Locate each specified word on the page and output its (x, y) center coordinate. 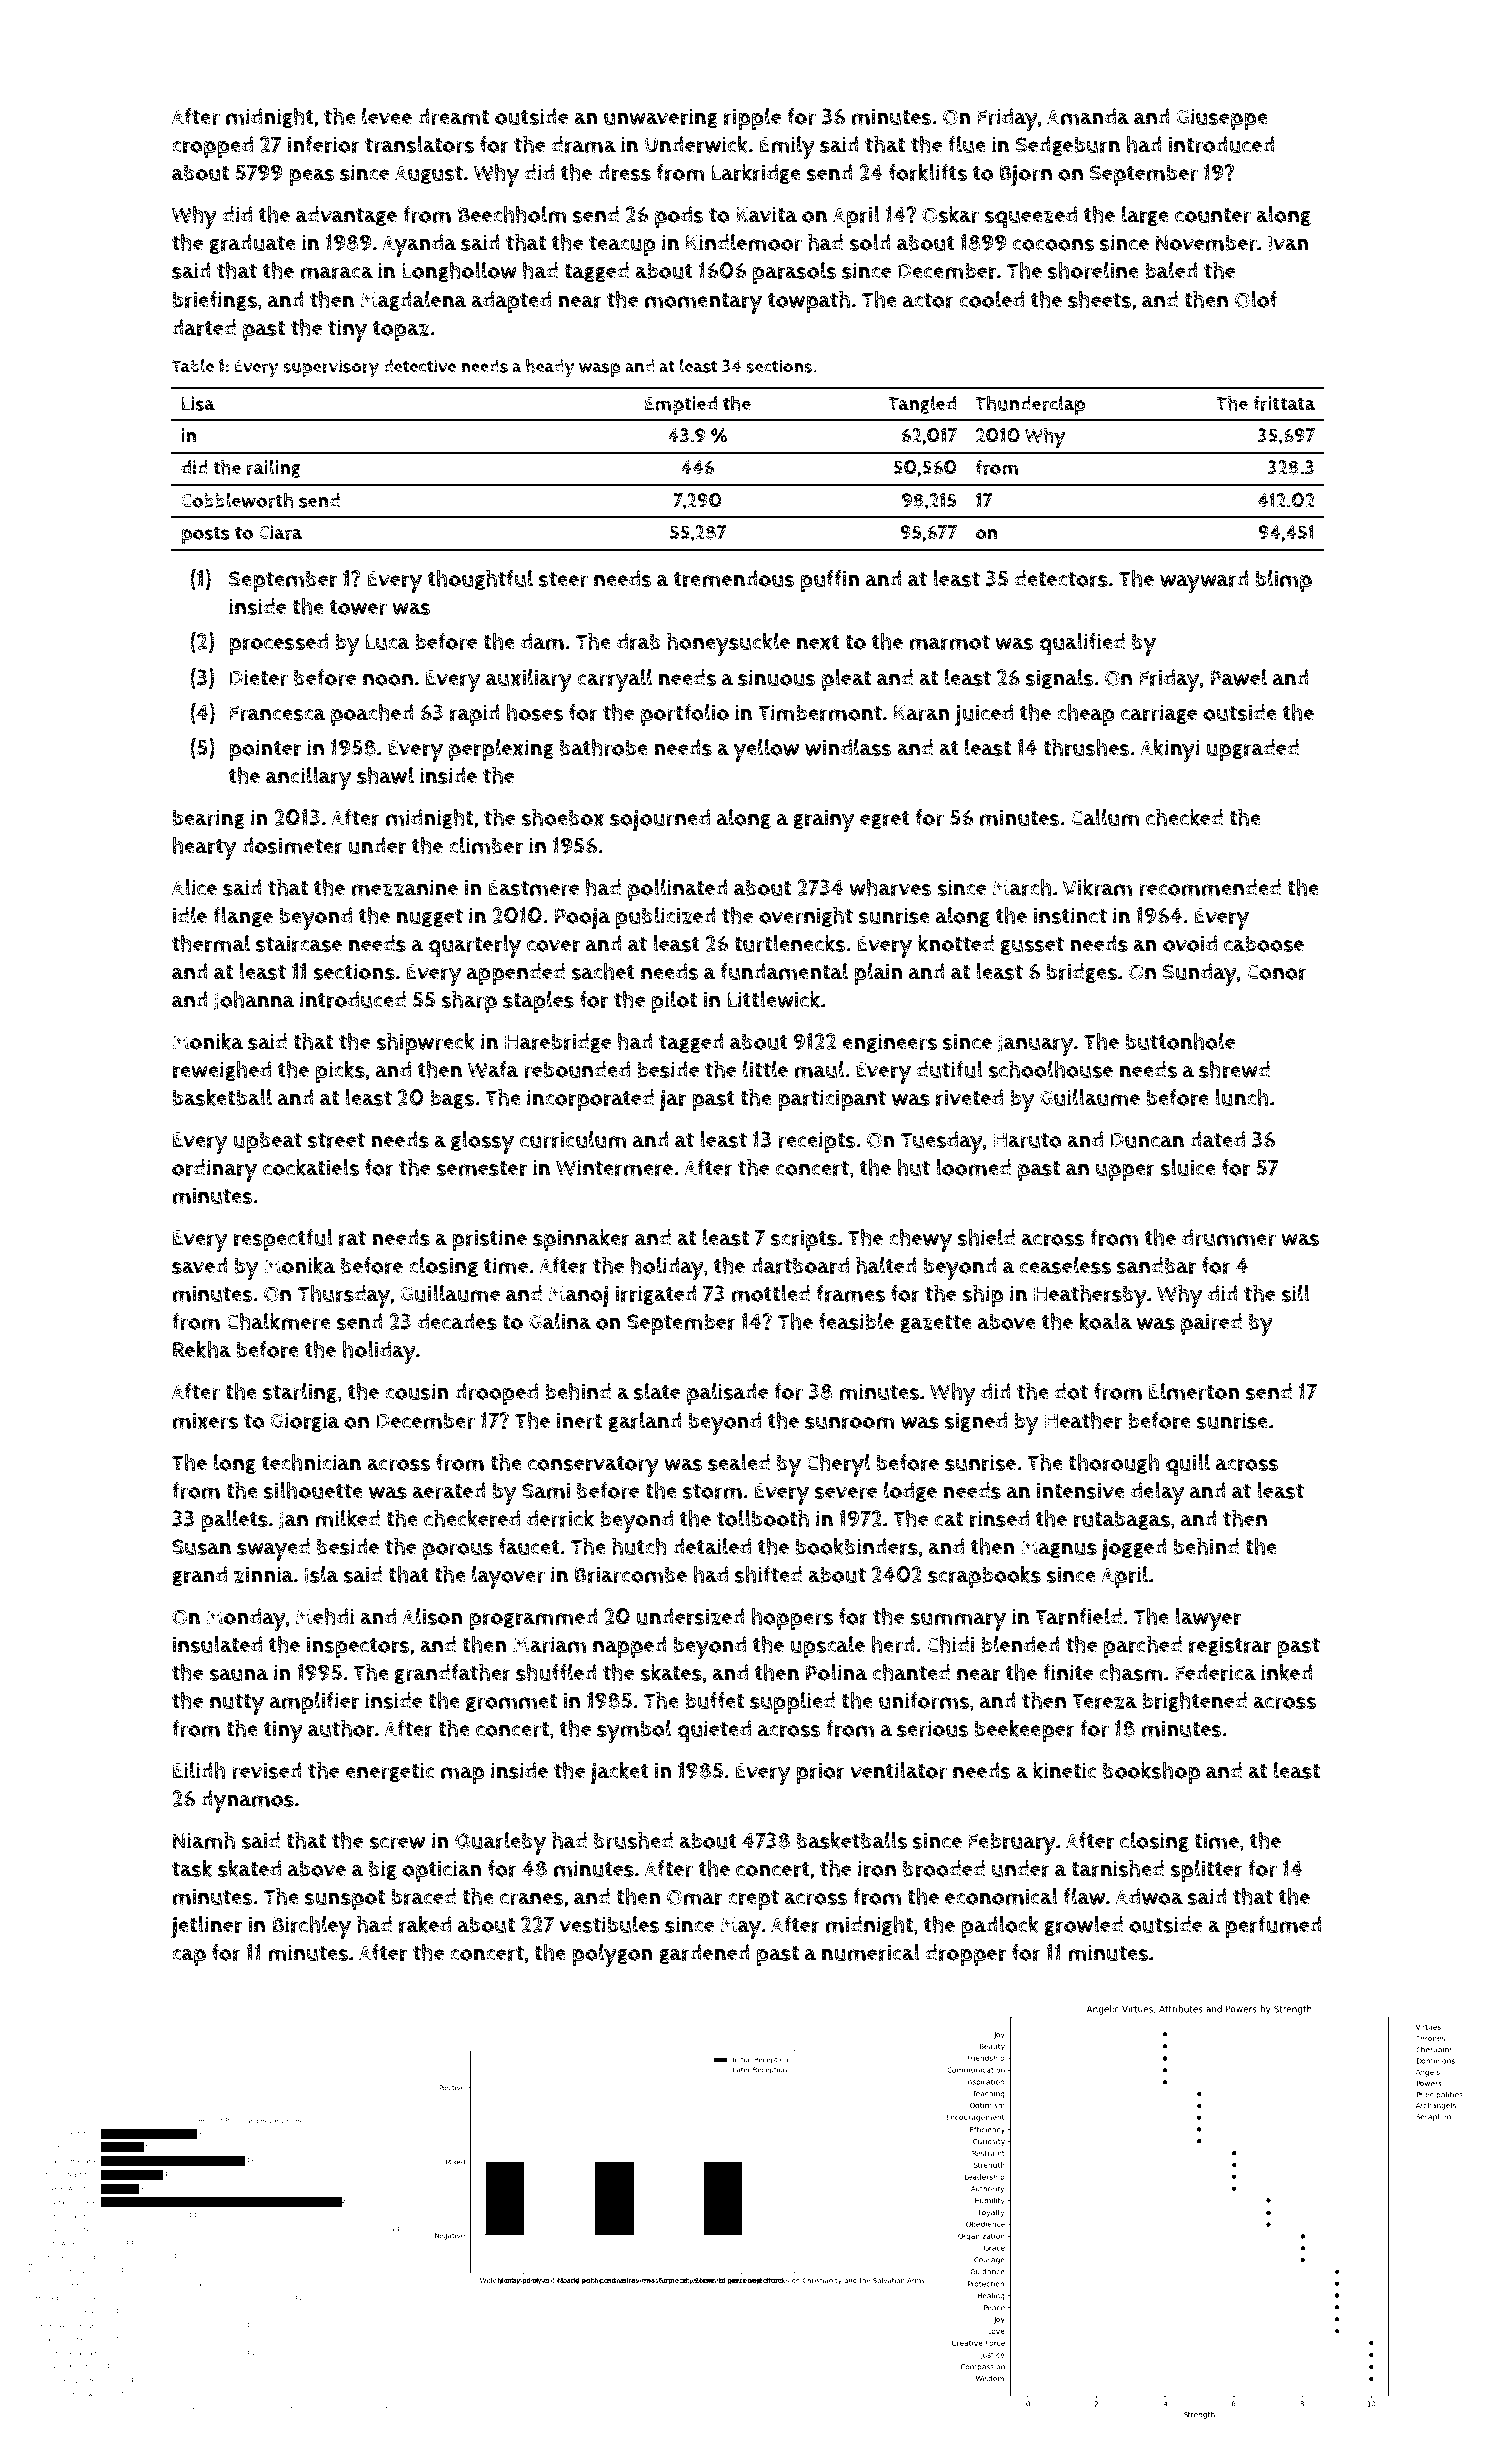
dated (1217, 1139)
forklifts (928, 172)
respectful (283, 1240)
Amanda (1088, 116)
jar (672, 1100)
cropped (212, 147)
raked (425, 1924)
